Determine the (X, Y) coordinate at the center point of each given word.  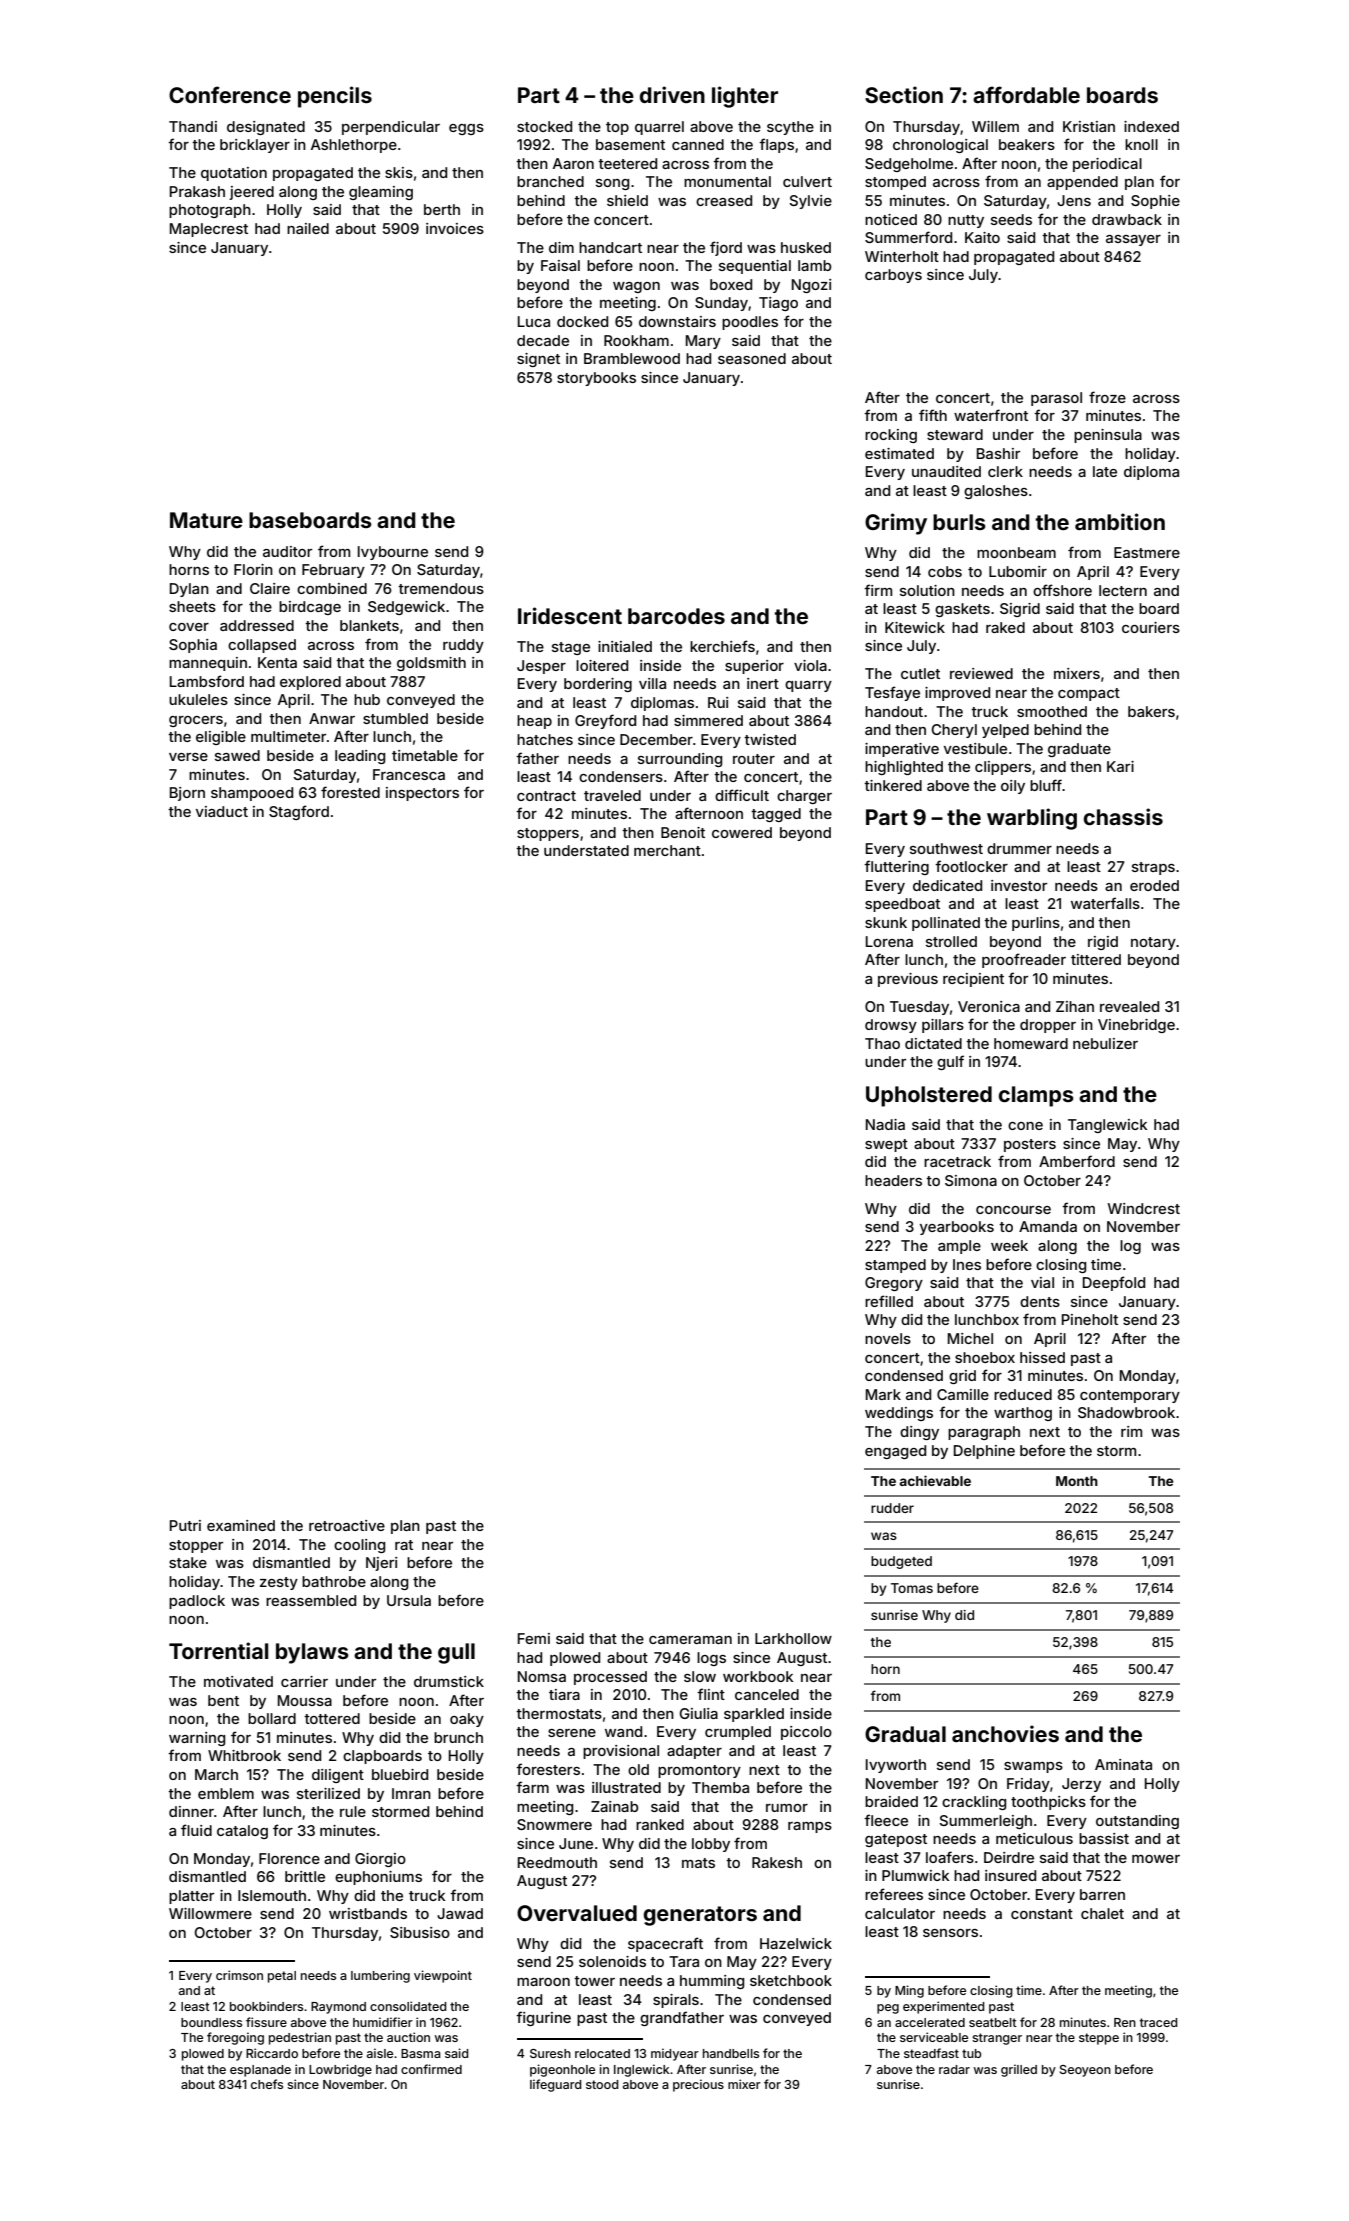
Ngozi (811, 286)
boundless (211, 2022)
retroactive (347, 1525)
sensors (950, 1933)
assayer (1133, 240)
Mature (206, 520)
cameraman (690, 1640)
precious (698, 2085)
